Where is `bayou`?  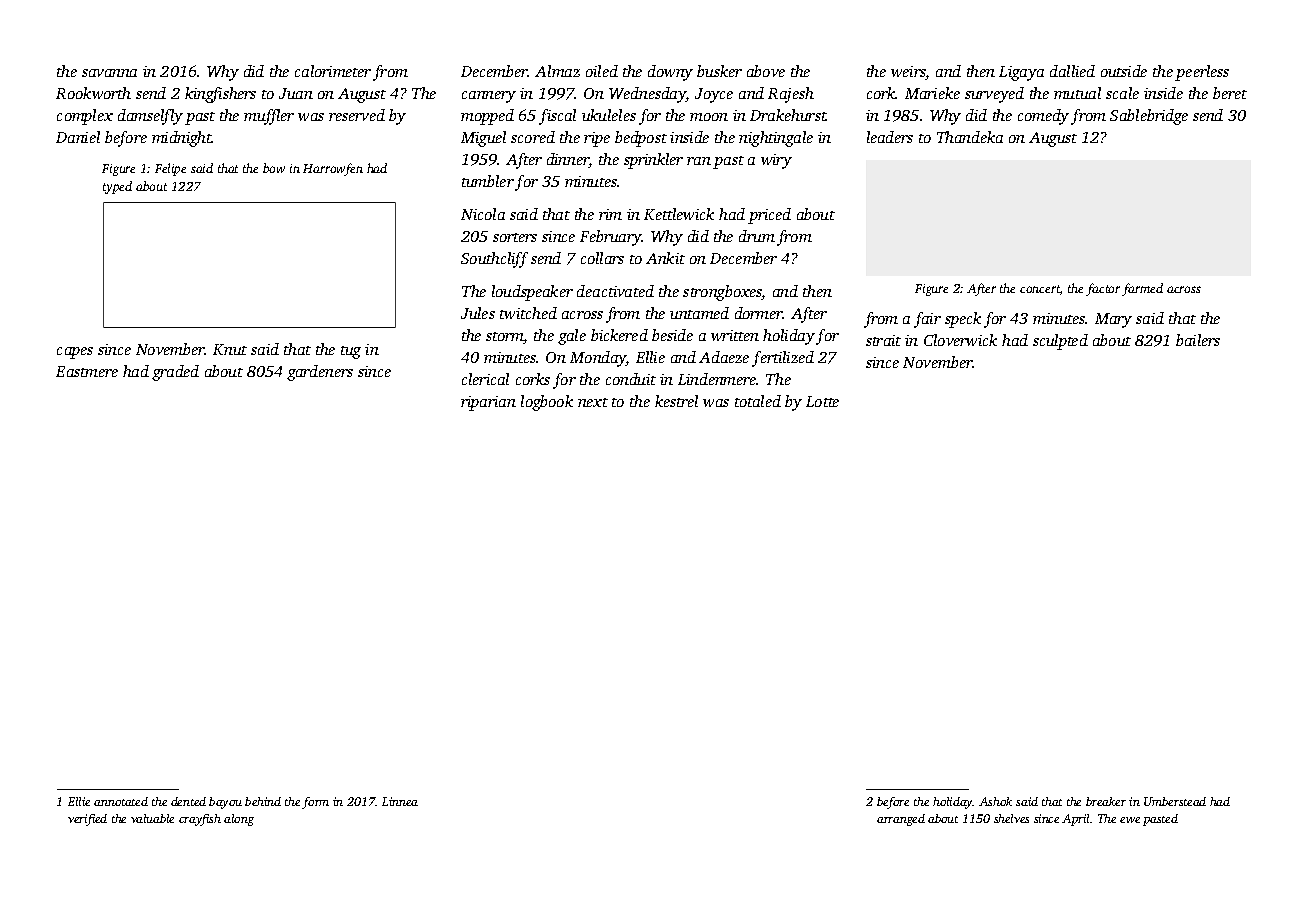 bayou is located at coordinates (225, 803).
